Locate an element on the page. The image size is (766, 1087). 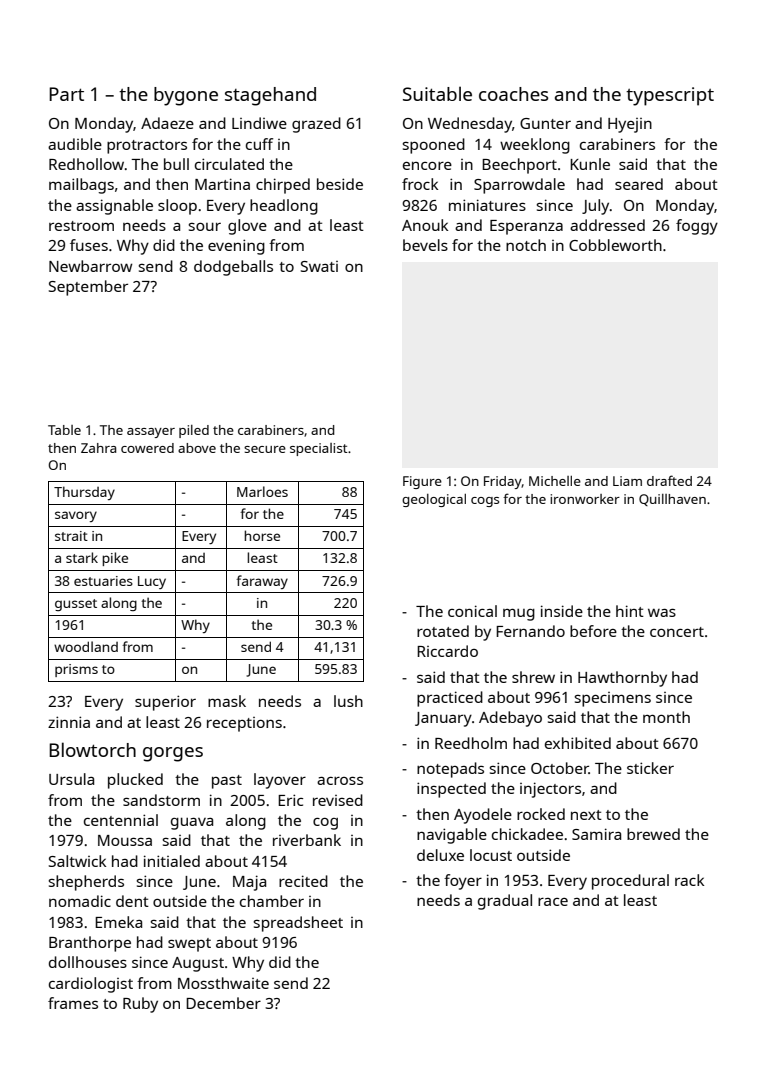
cowered is located at coordinates (147, 448).
